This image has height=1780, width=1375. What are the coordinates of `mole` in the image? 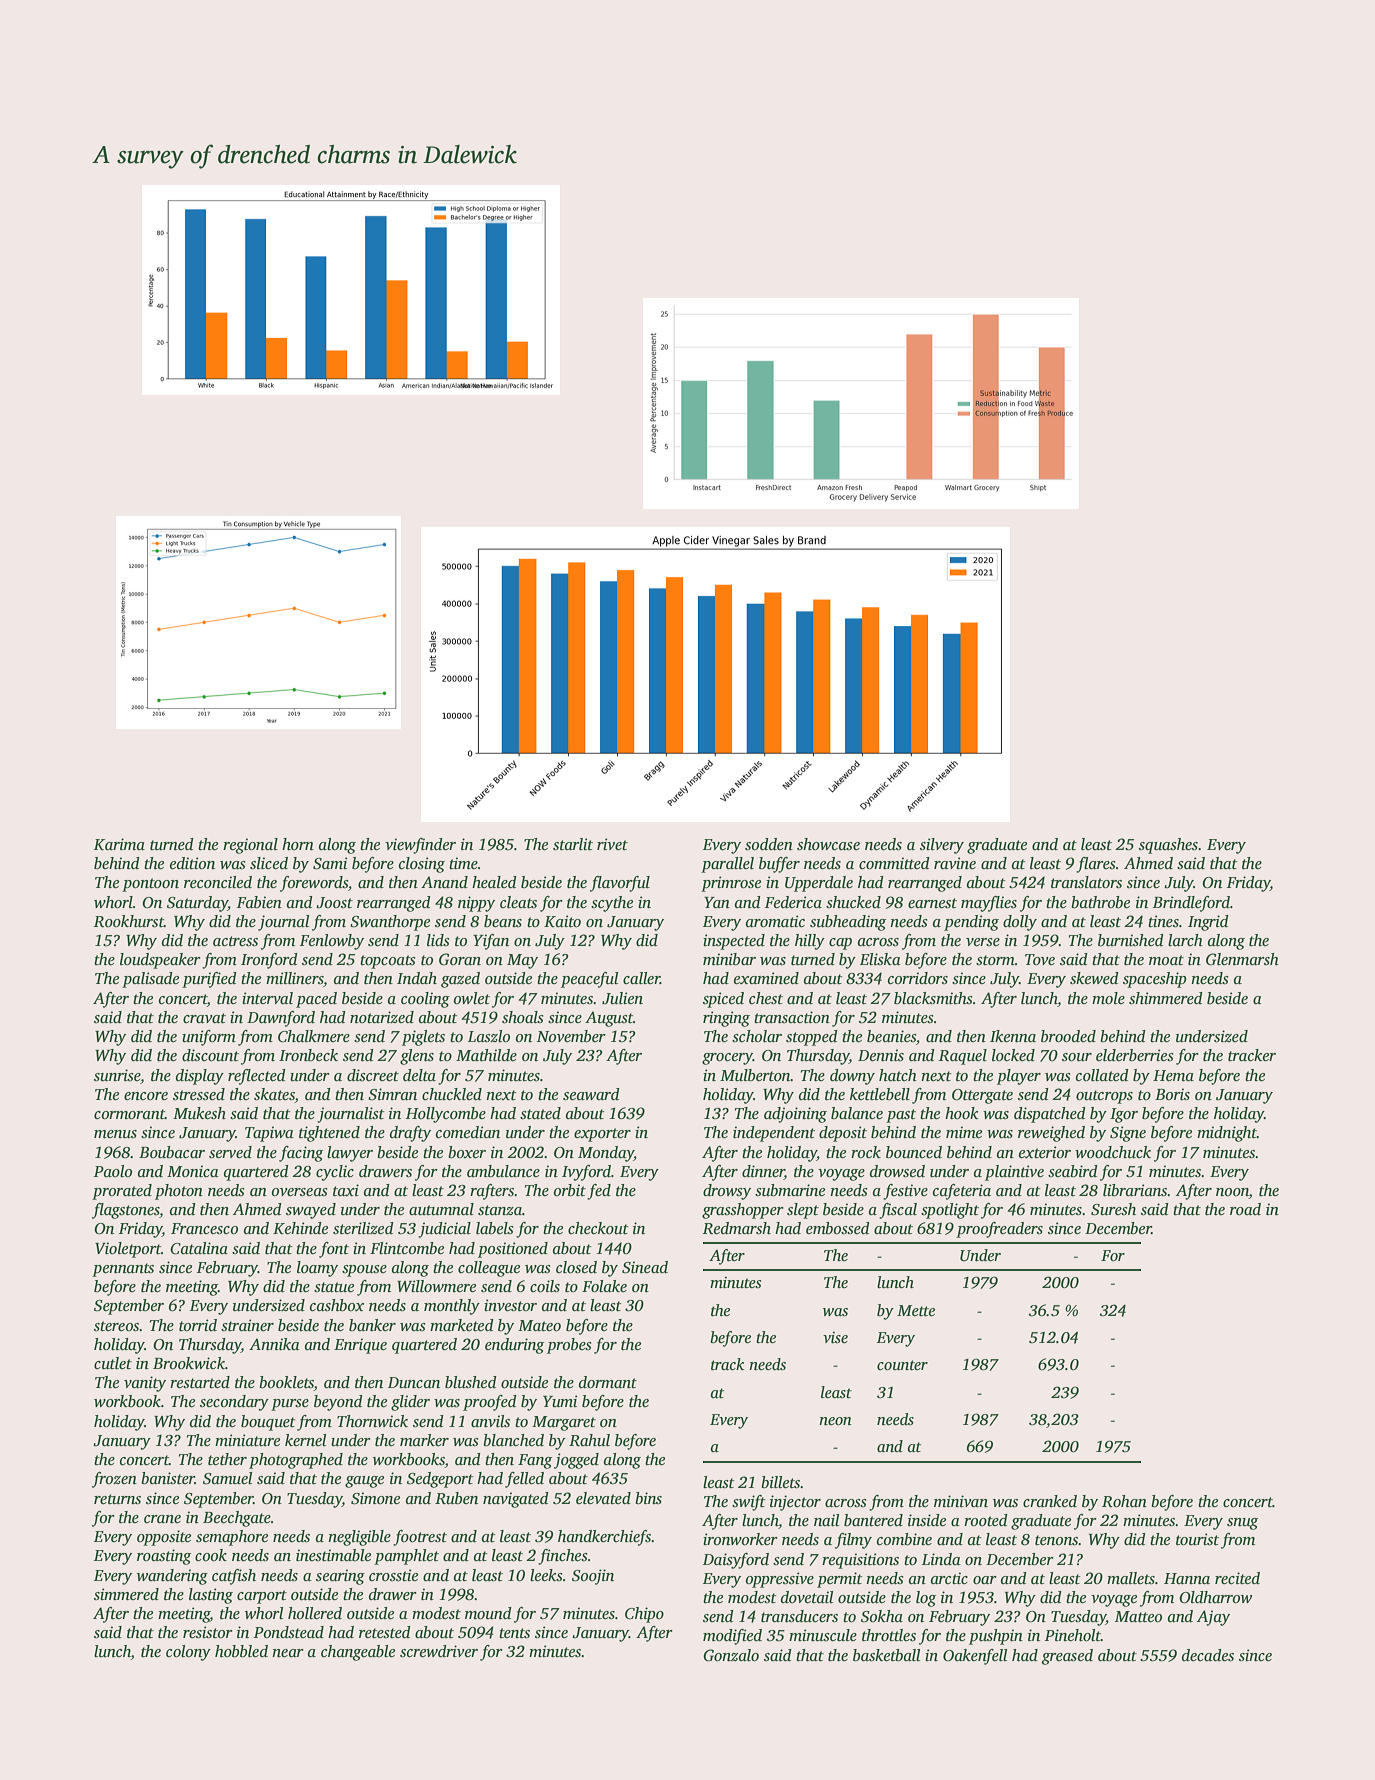 It's located at (1108, 998).
